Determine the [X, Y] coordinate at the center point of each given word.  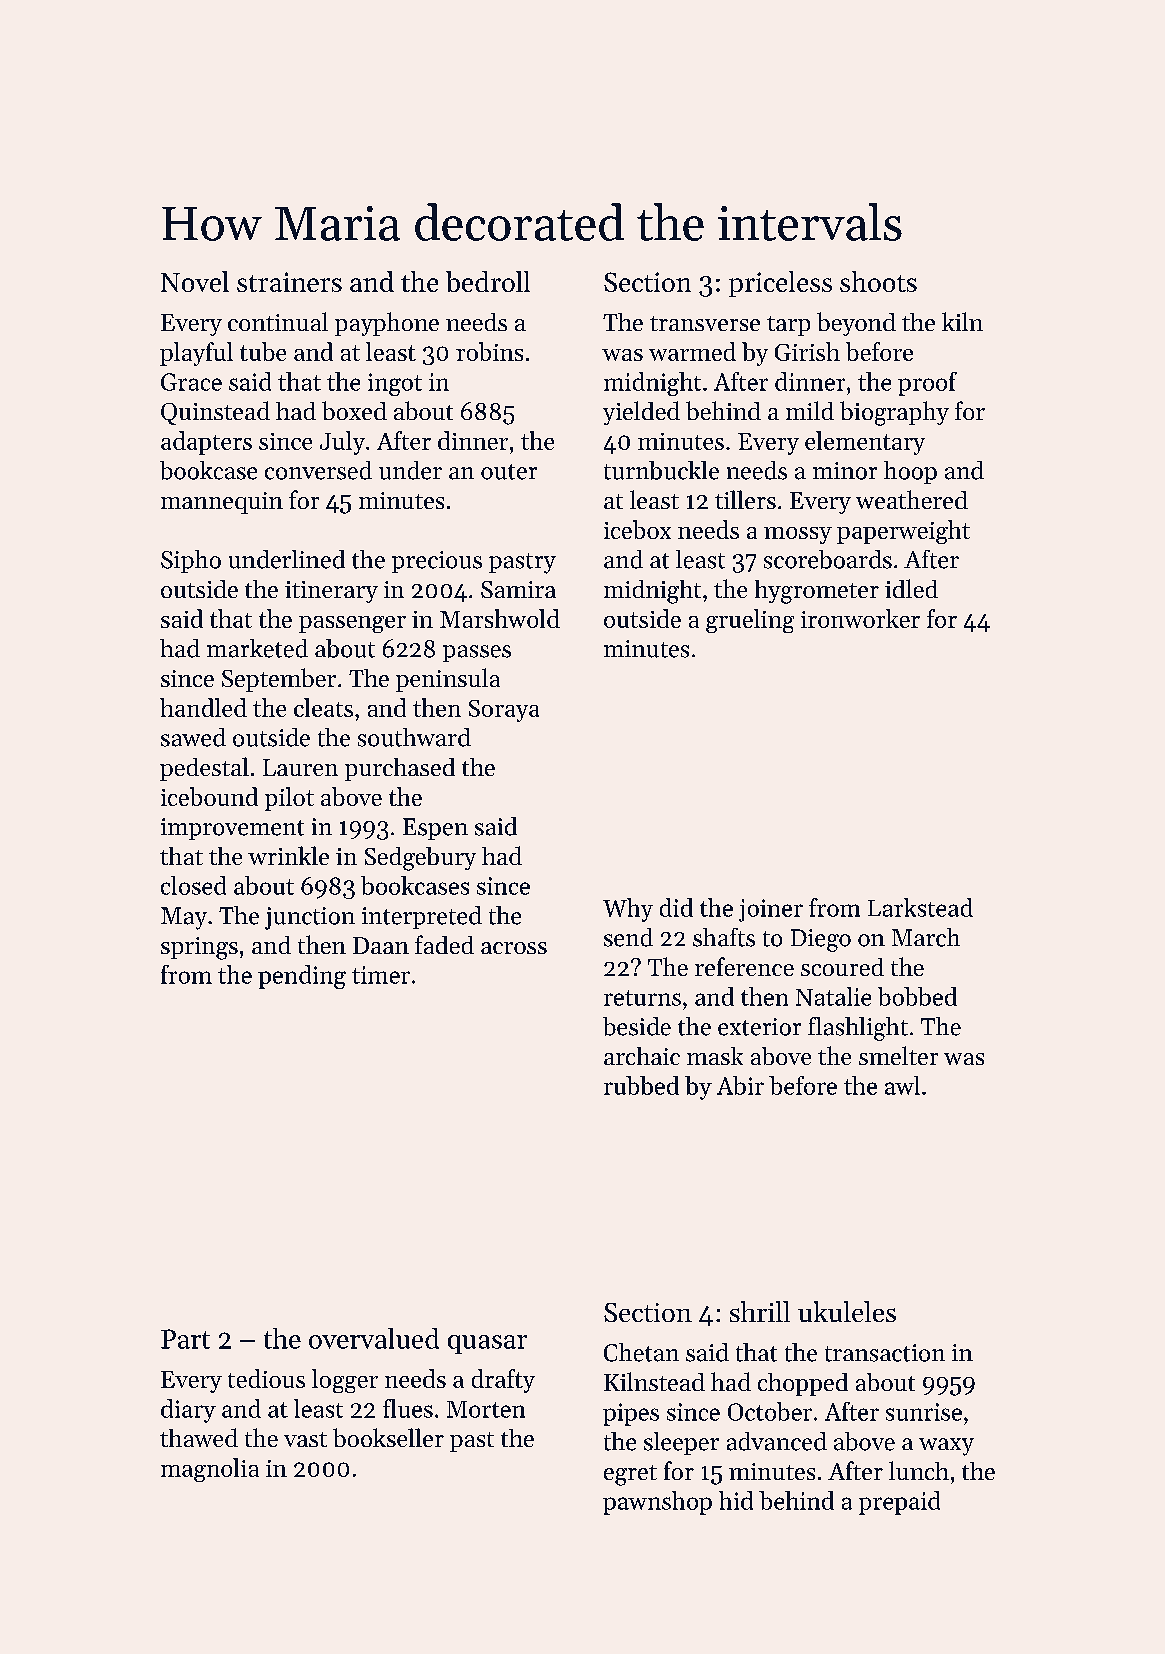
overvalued [374, 1338]
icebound [209, 796]
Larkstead [920, 907]
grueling [750, 621]
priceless [780, 284]
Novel [195, 281]
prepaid [899, 1503]
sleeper [681, 1443]
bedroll [488, 281]
